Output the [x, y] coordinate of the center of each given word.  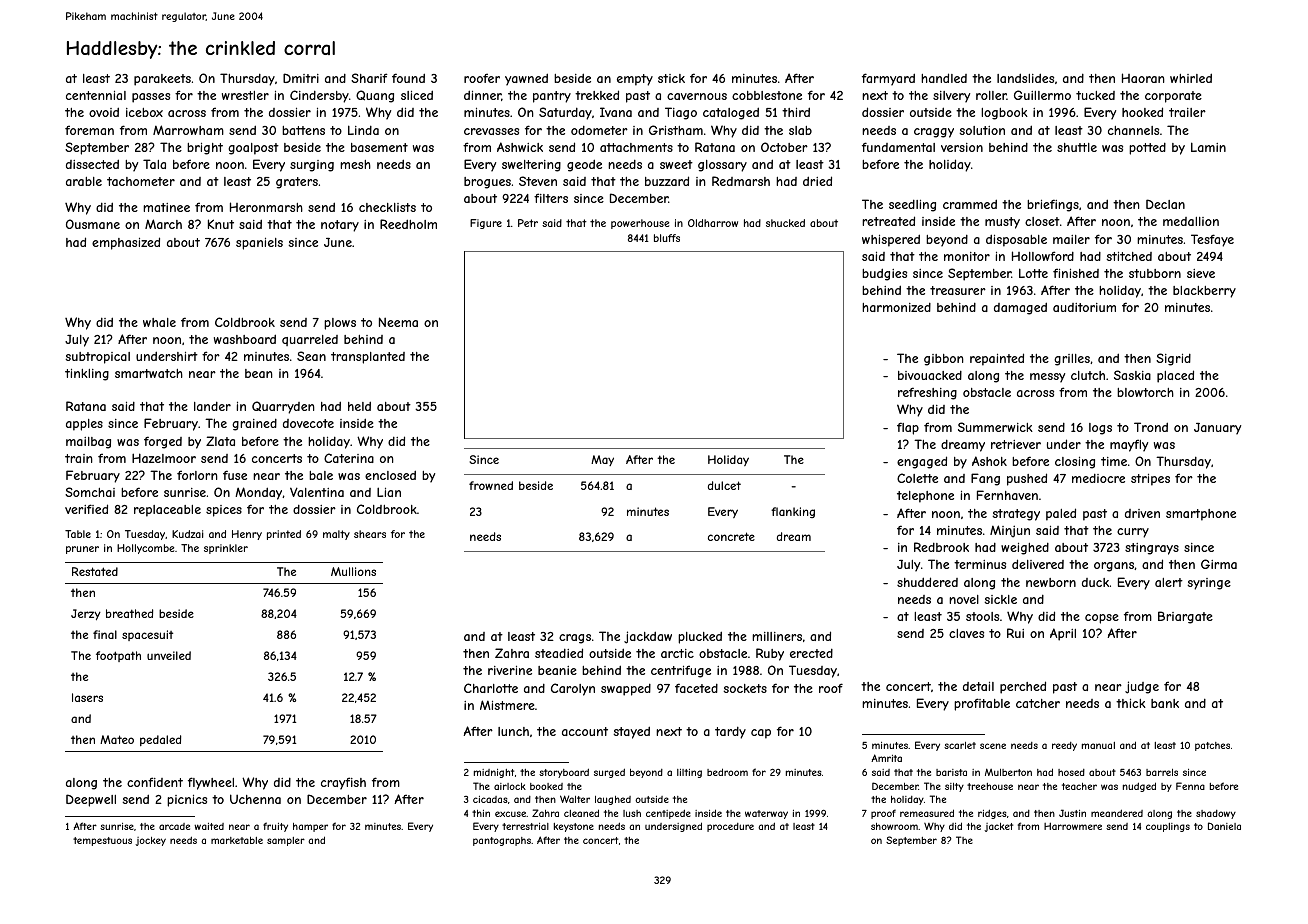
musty [1002, 223]
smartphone [1201, 515]
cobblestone [767, 95]
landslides [1025, 78]
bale [321, 475]
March [163, 224]
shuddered [927, 582]
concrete [731, 536]
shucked [785, 223]
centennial [96, 95]
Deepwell [91, 800]
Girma [1219, 564]
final [105, 634]
